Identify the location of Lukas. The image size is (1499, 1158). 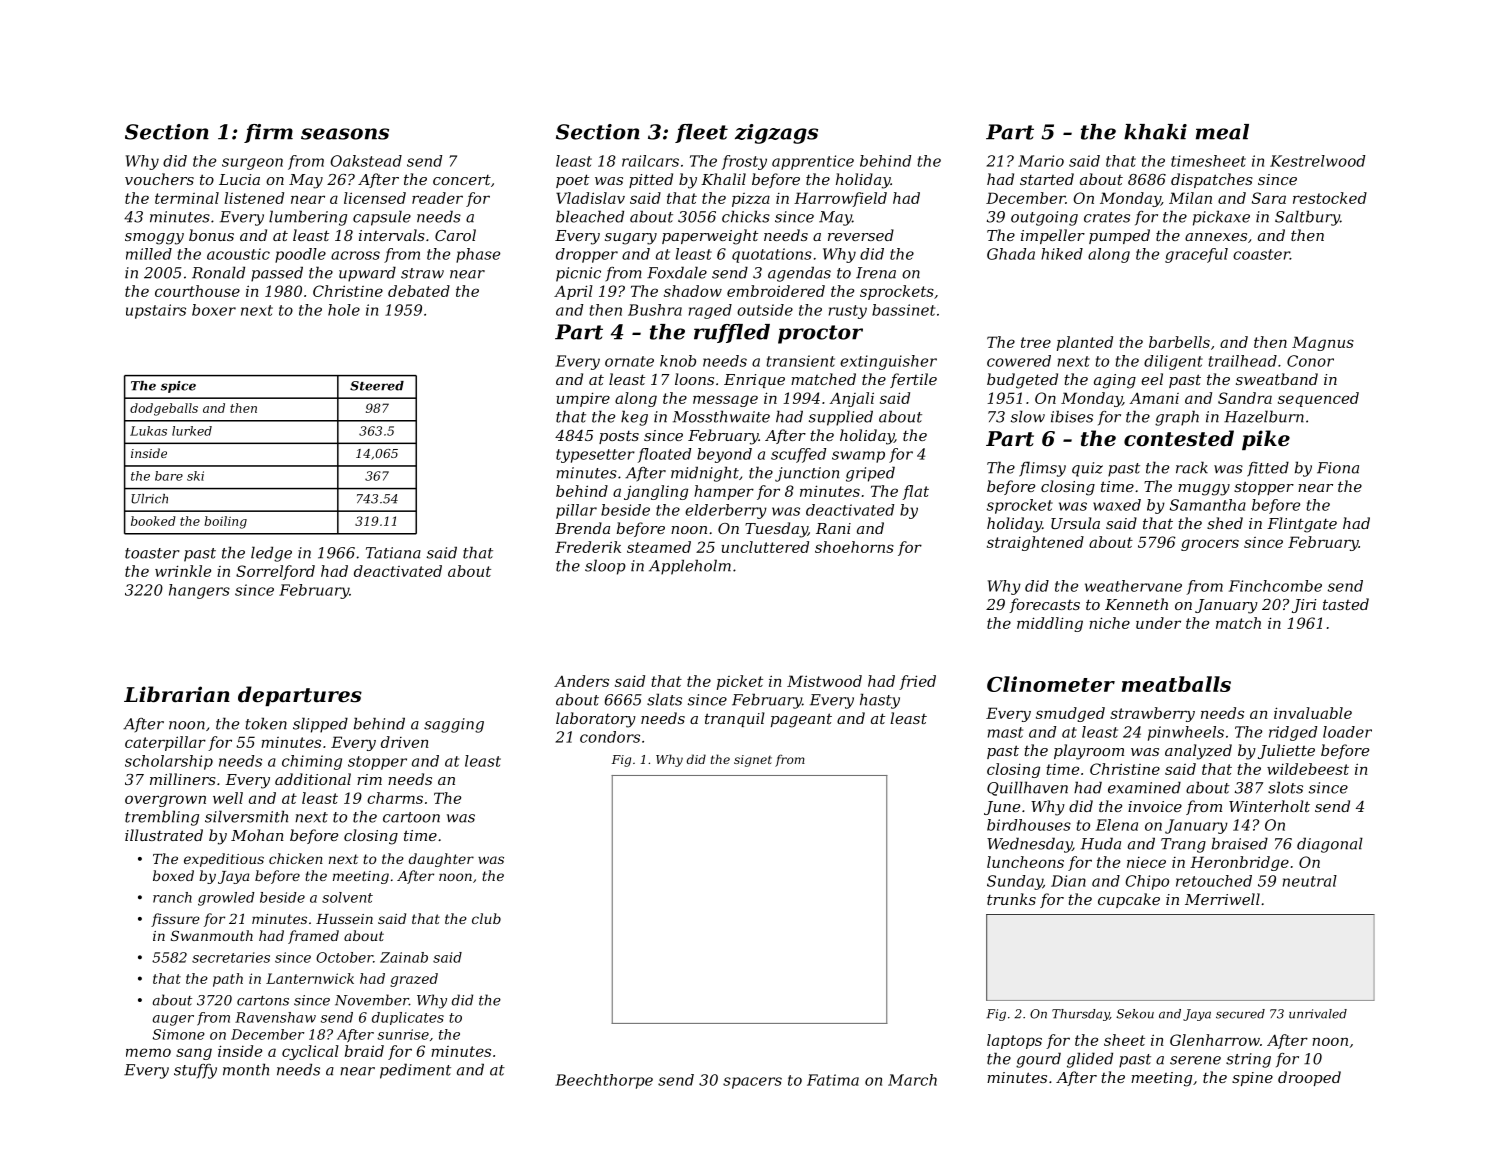
(148, 431).
